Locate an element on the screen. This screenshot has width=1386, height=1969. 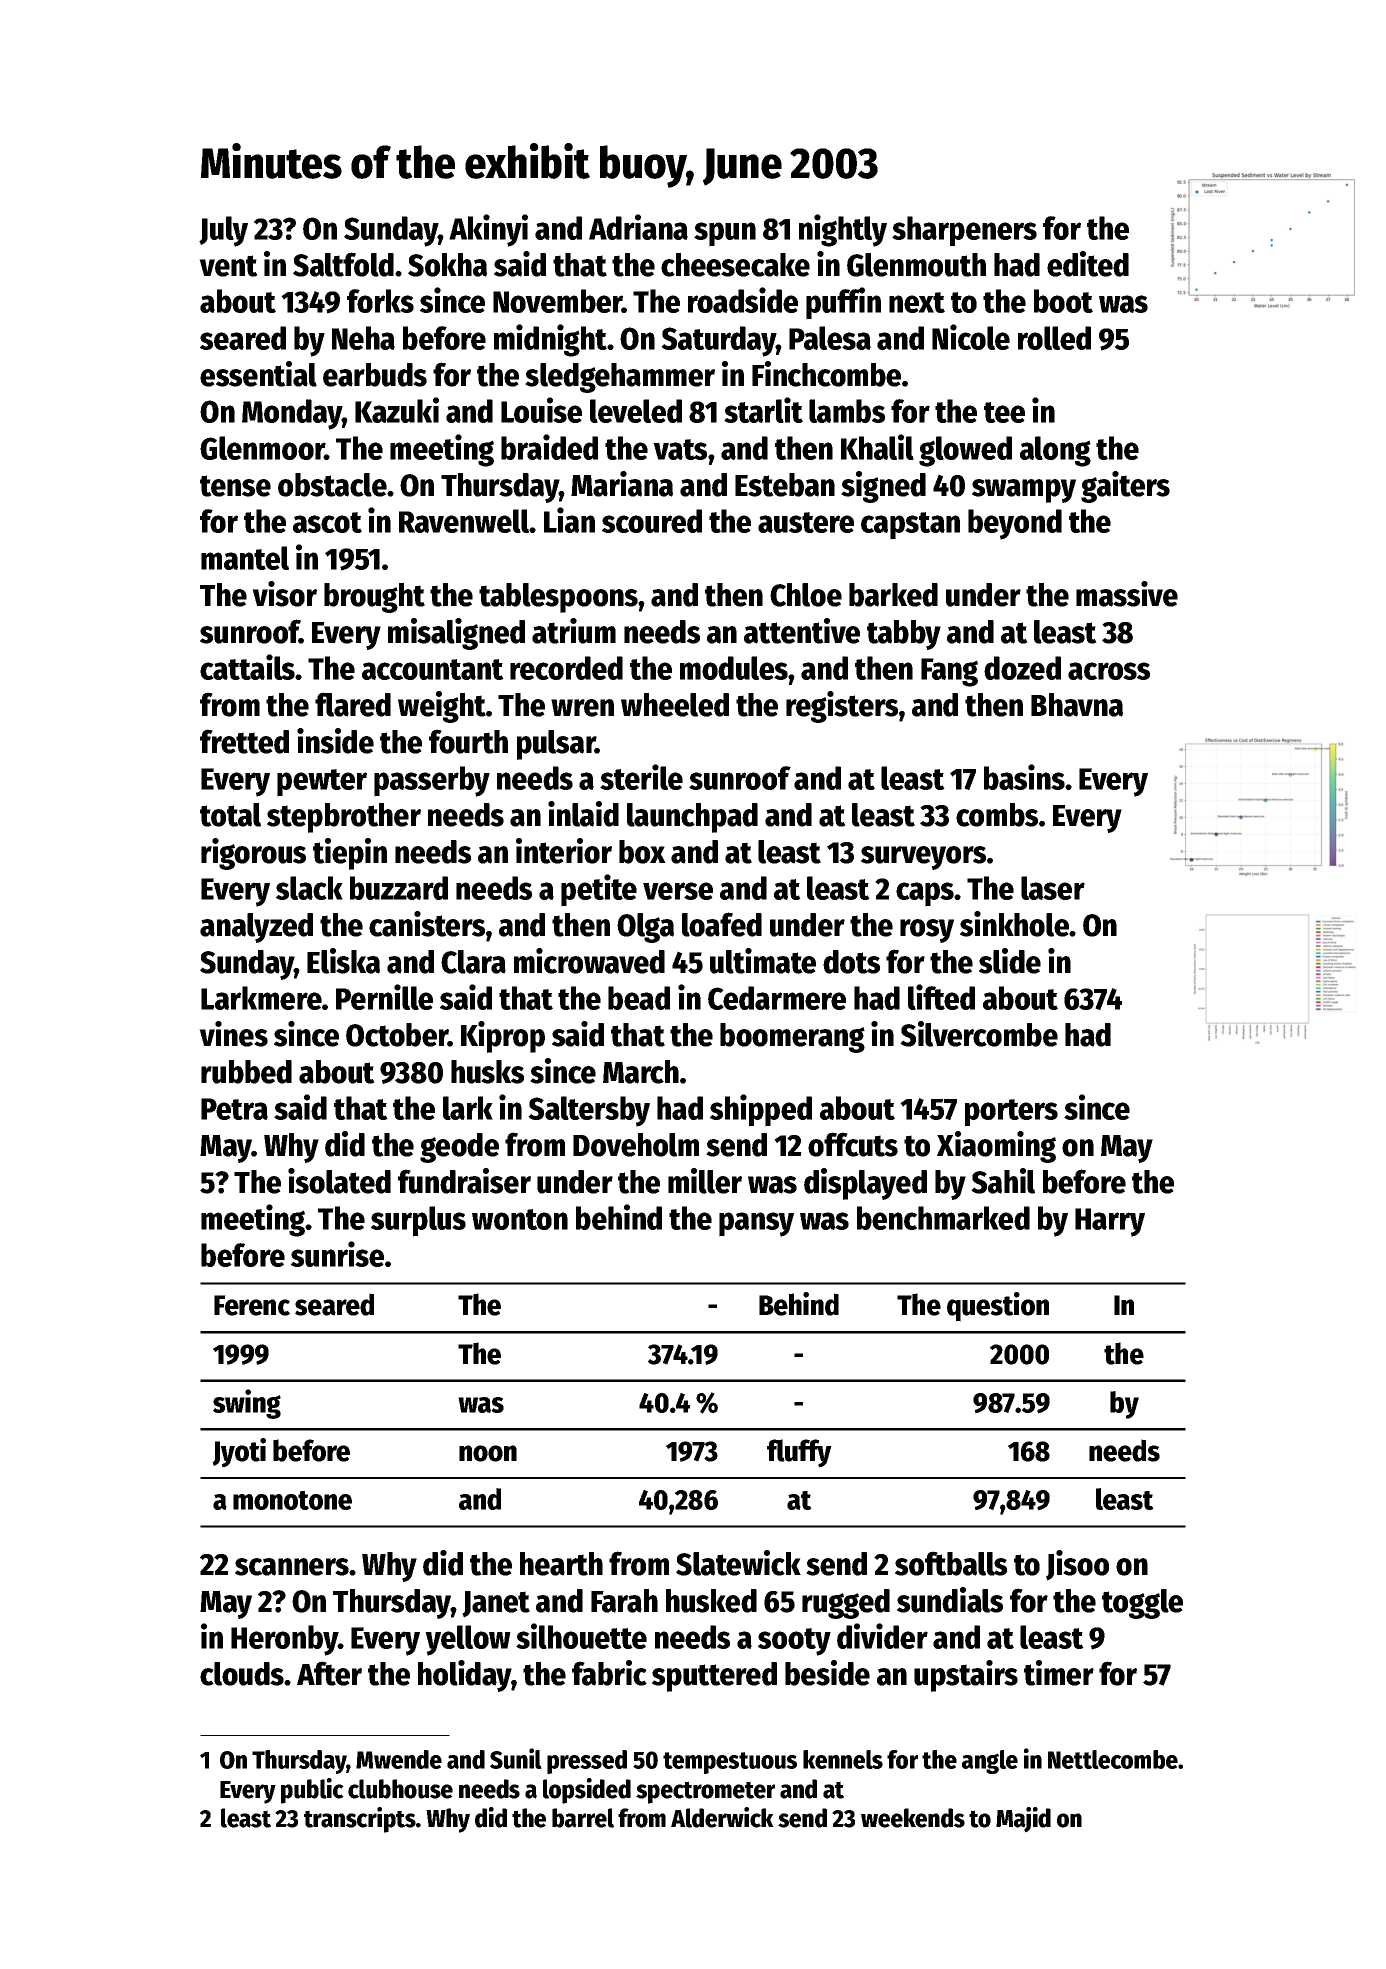
pansy is located at coordinates (756, 1224).
